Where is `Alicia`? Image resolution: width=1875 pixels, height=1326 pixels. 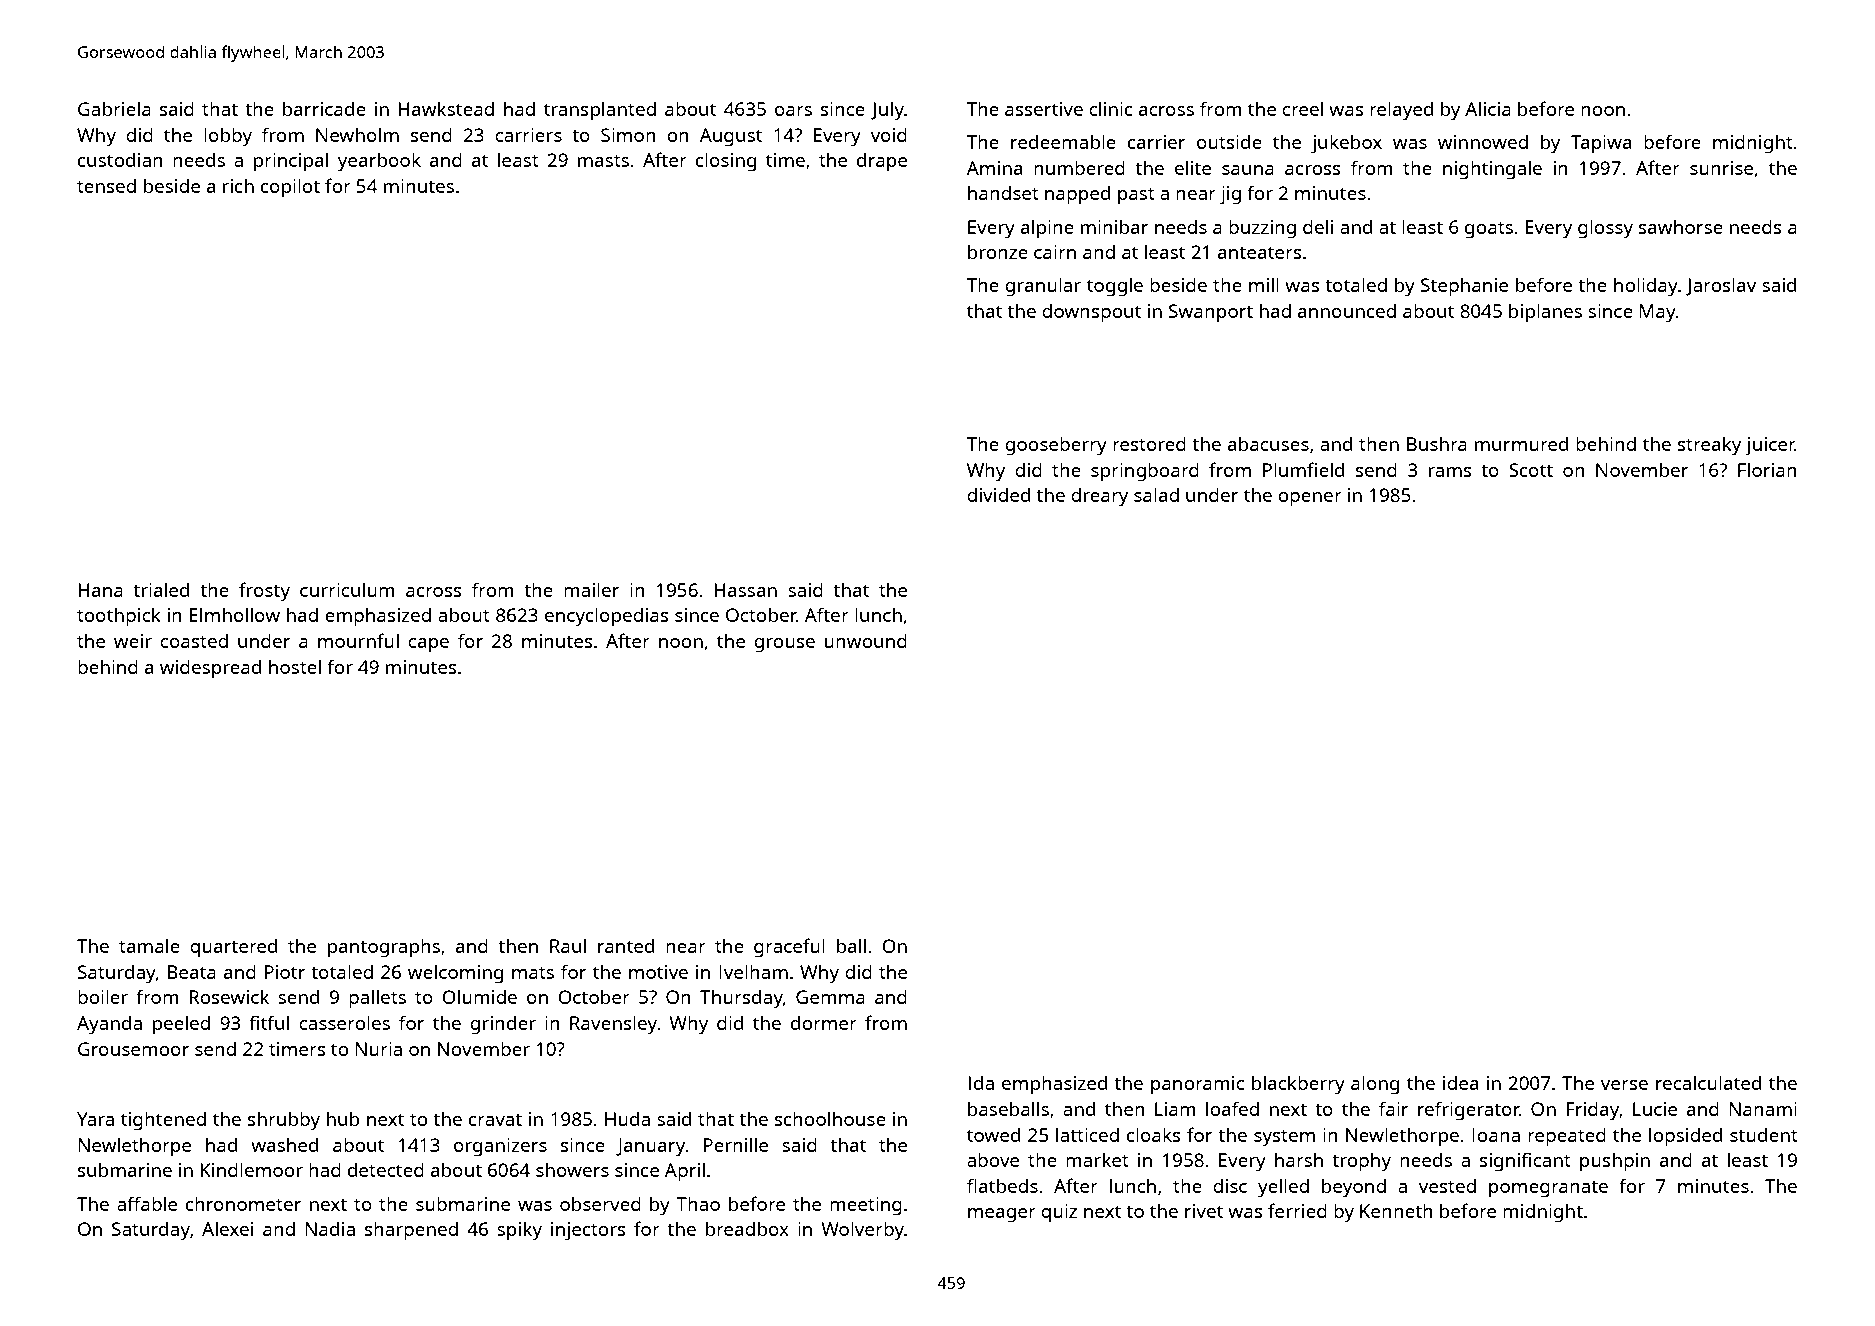 Alicia is located at coordinates (1488, 108).
